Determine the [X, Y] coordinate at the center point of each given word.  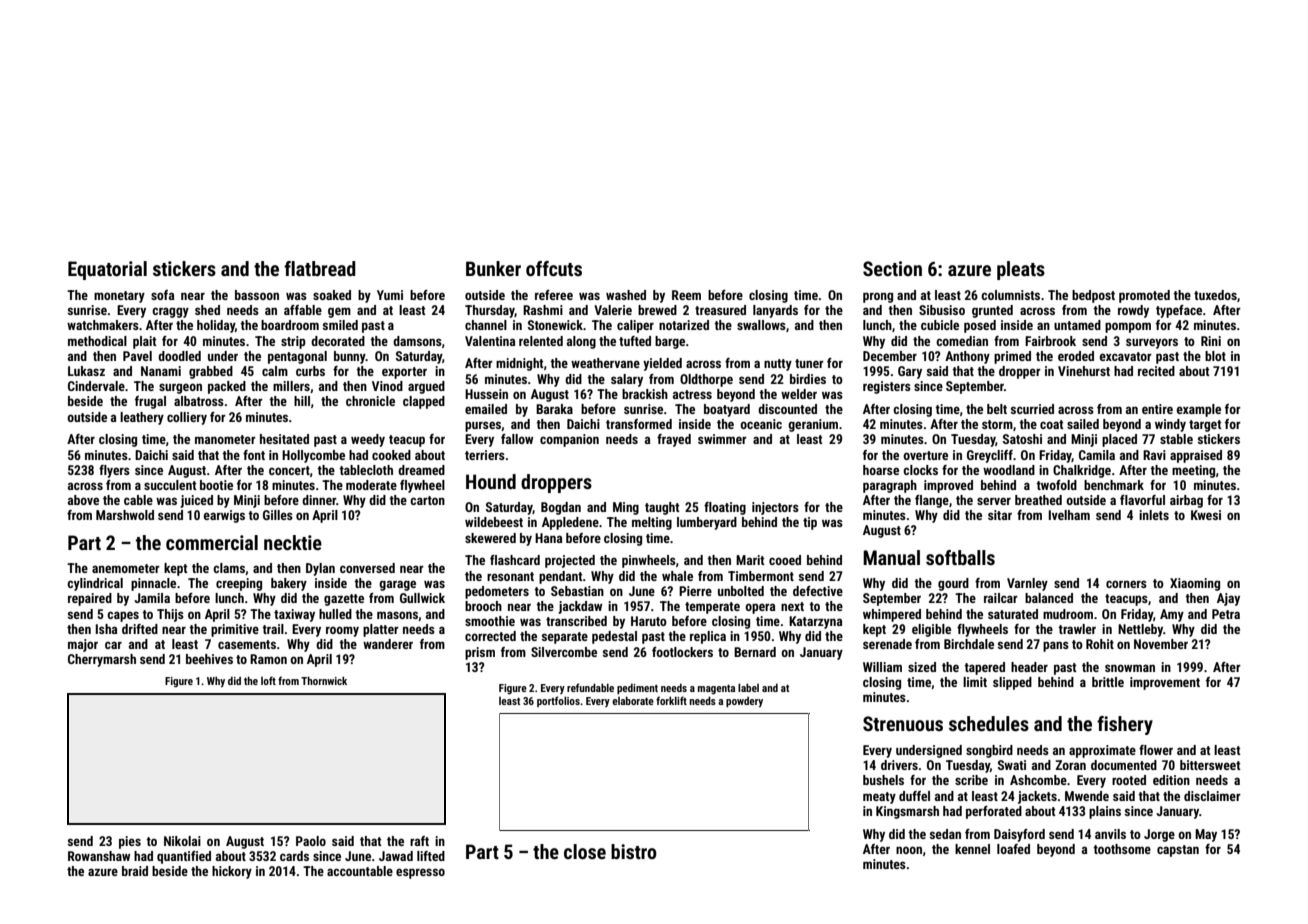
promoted [1144, 296]
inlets [1154, 515]
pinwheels [649, 561]
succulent [170, 485]
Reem [686, 295]
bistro [634, 851]
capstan [1178, 851]
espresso [420, 873]
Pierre [695, 591]
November [1161, 644]
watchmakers [103, 325]
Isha [106, 629]
